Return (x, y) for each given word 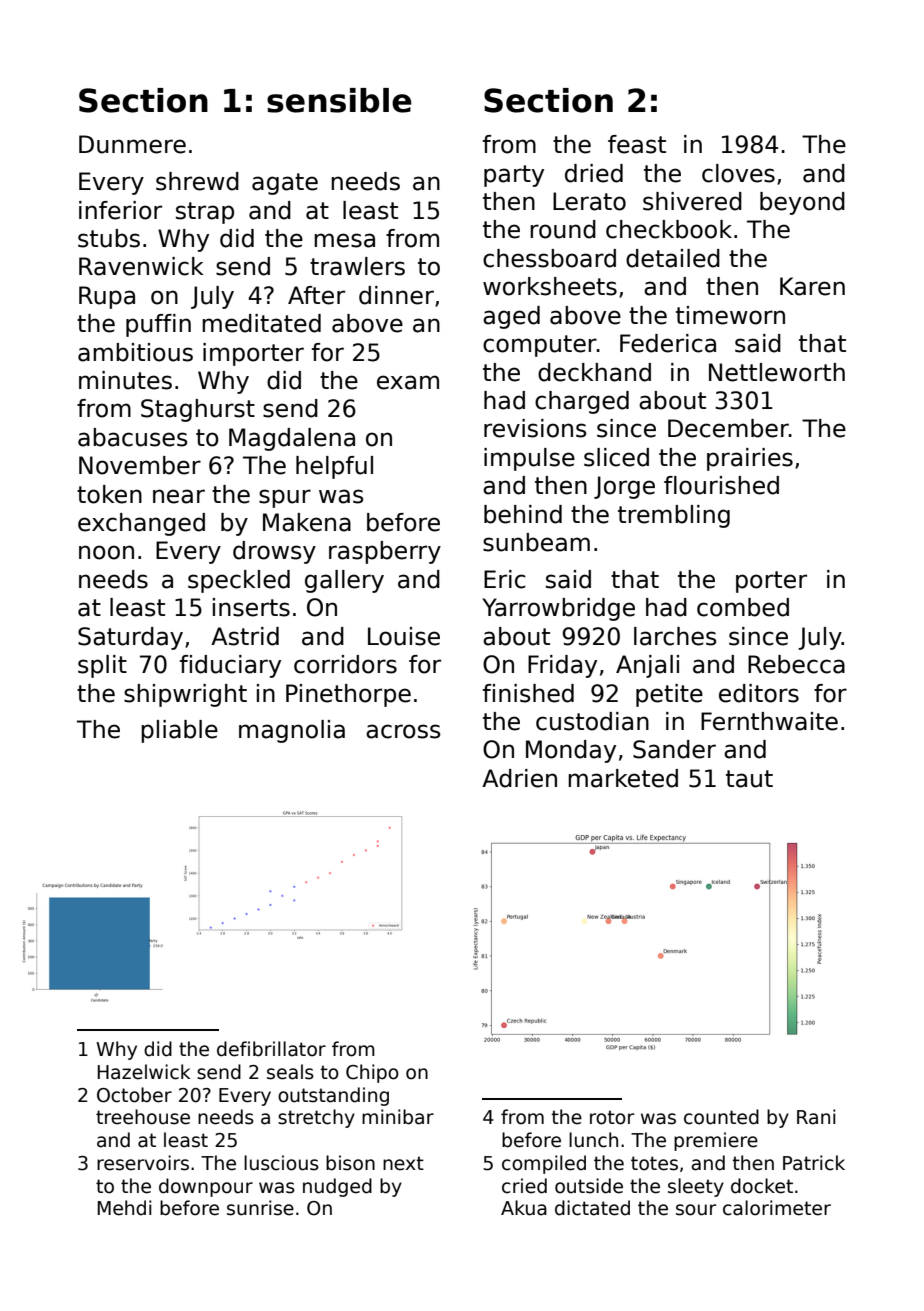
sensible (339, 100)
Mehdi (125, 1208)
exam (408, 382)
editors (759, 693)
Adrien (519, 778)
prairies (750, 459)
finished (528, 693)
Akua (524, 1208)
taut (749, 779)
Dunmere (132, 144)
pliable (179, 731)
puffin (158, 325)
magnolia (292, 731)
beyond (802, 203)
